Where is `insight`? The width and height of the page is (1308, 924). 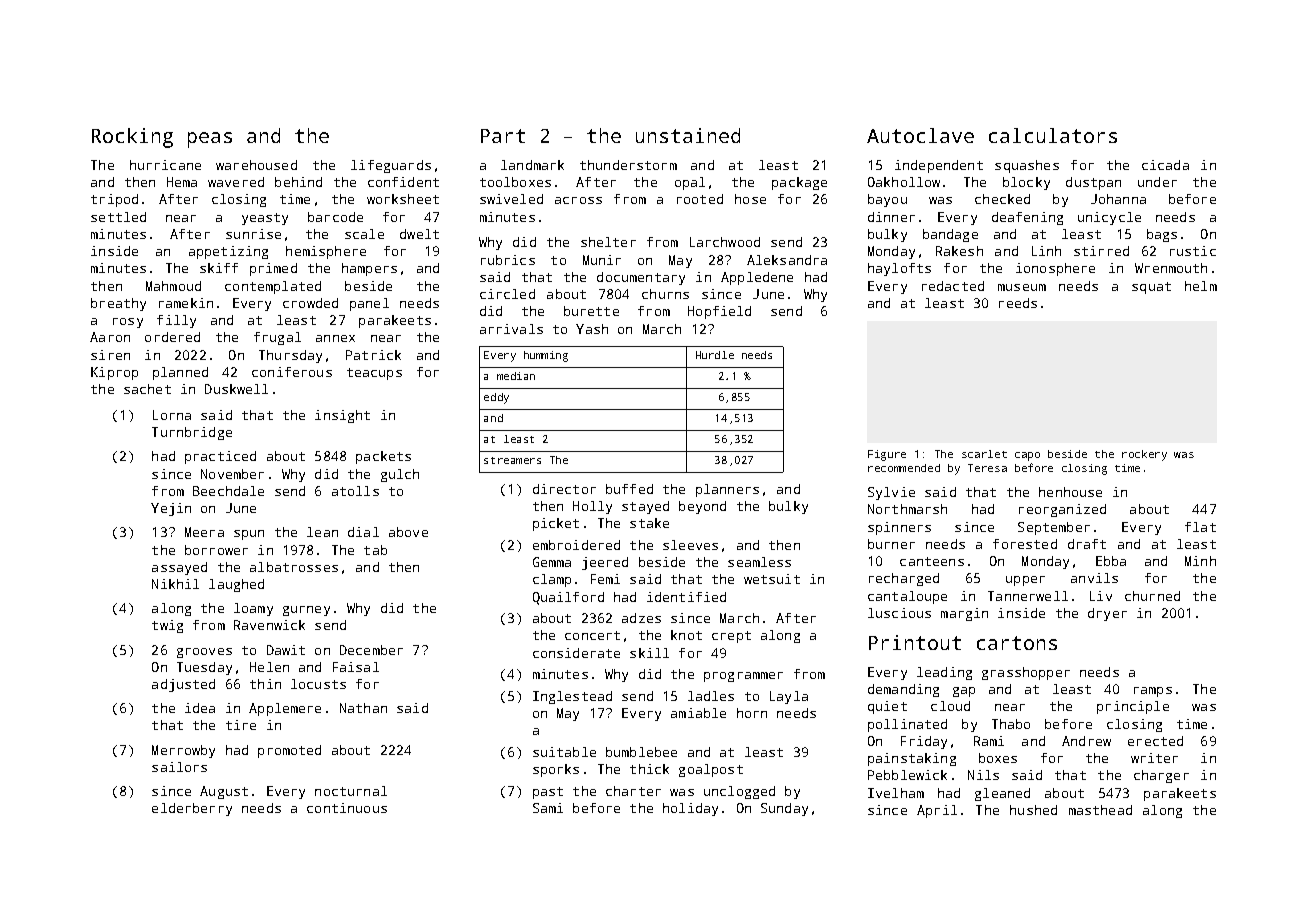 insight is located at coordinates (342, 416).
